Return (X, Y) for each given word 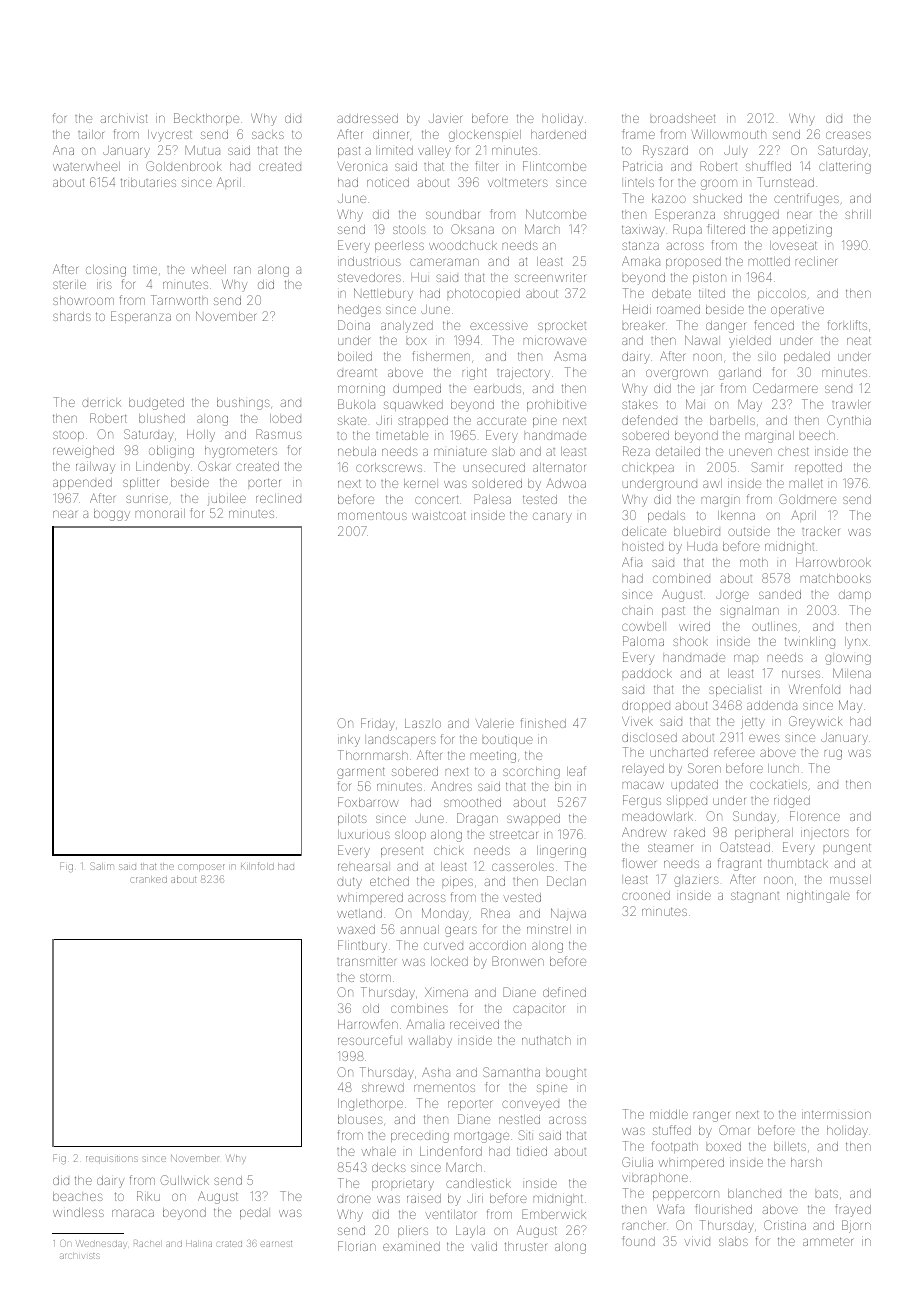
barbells (732, 420)
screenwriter (550, 277)
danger (725, 327)
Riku (148, 1196)
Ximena (446, 992)
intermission (836, 1114)
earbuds (497, 389)
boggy (112, 515)
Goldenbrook (184, 166)
